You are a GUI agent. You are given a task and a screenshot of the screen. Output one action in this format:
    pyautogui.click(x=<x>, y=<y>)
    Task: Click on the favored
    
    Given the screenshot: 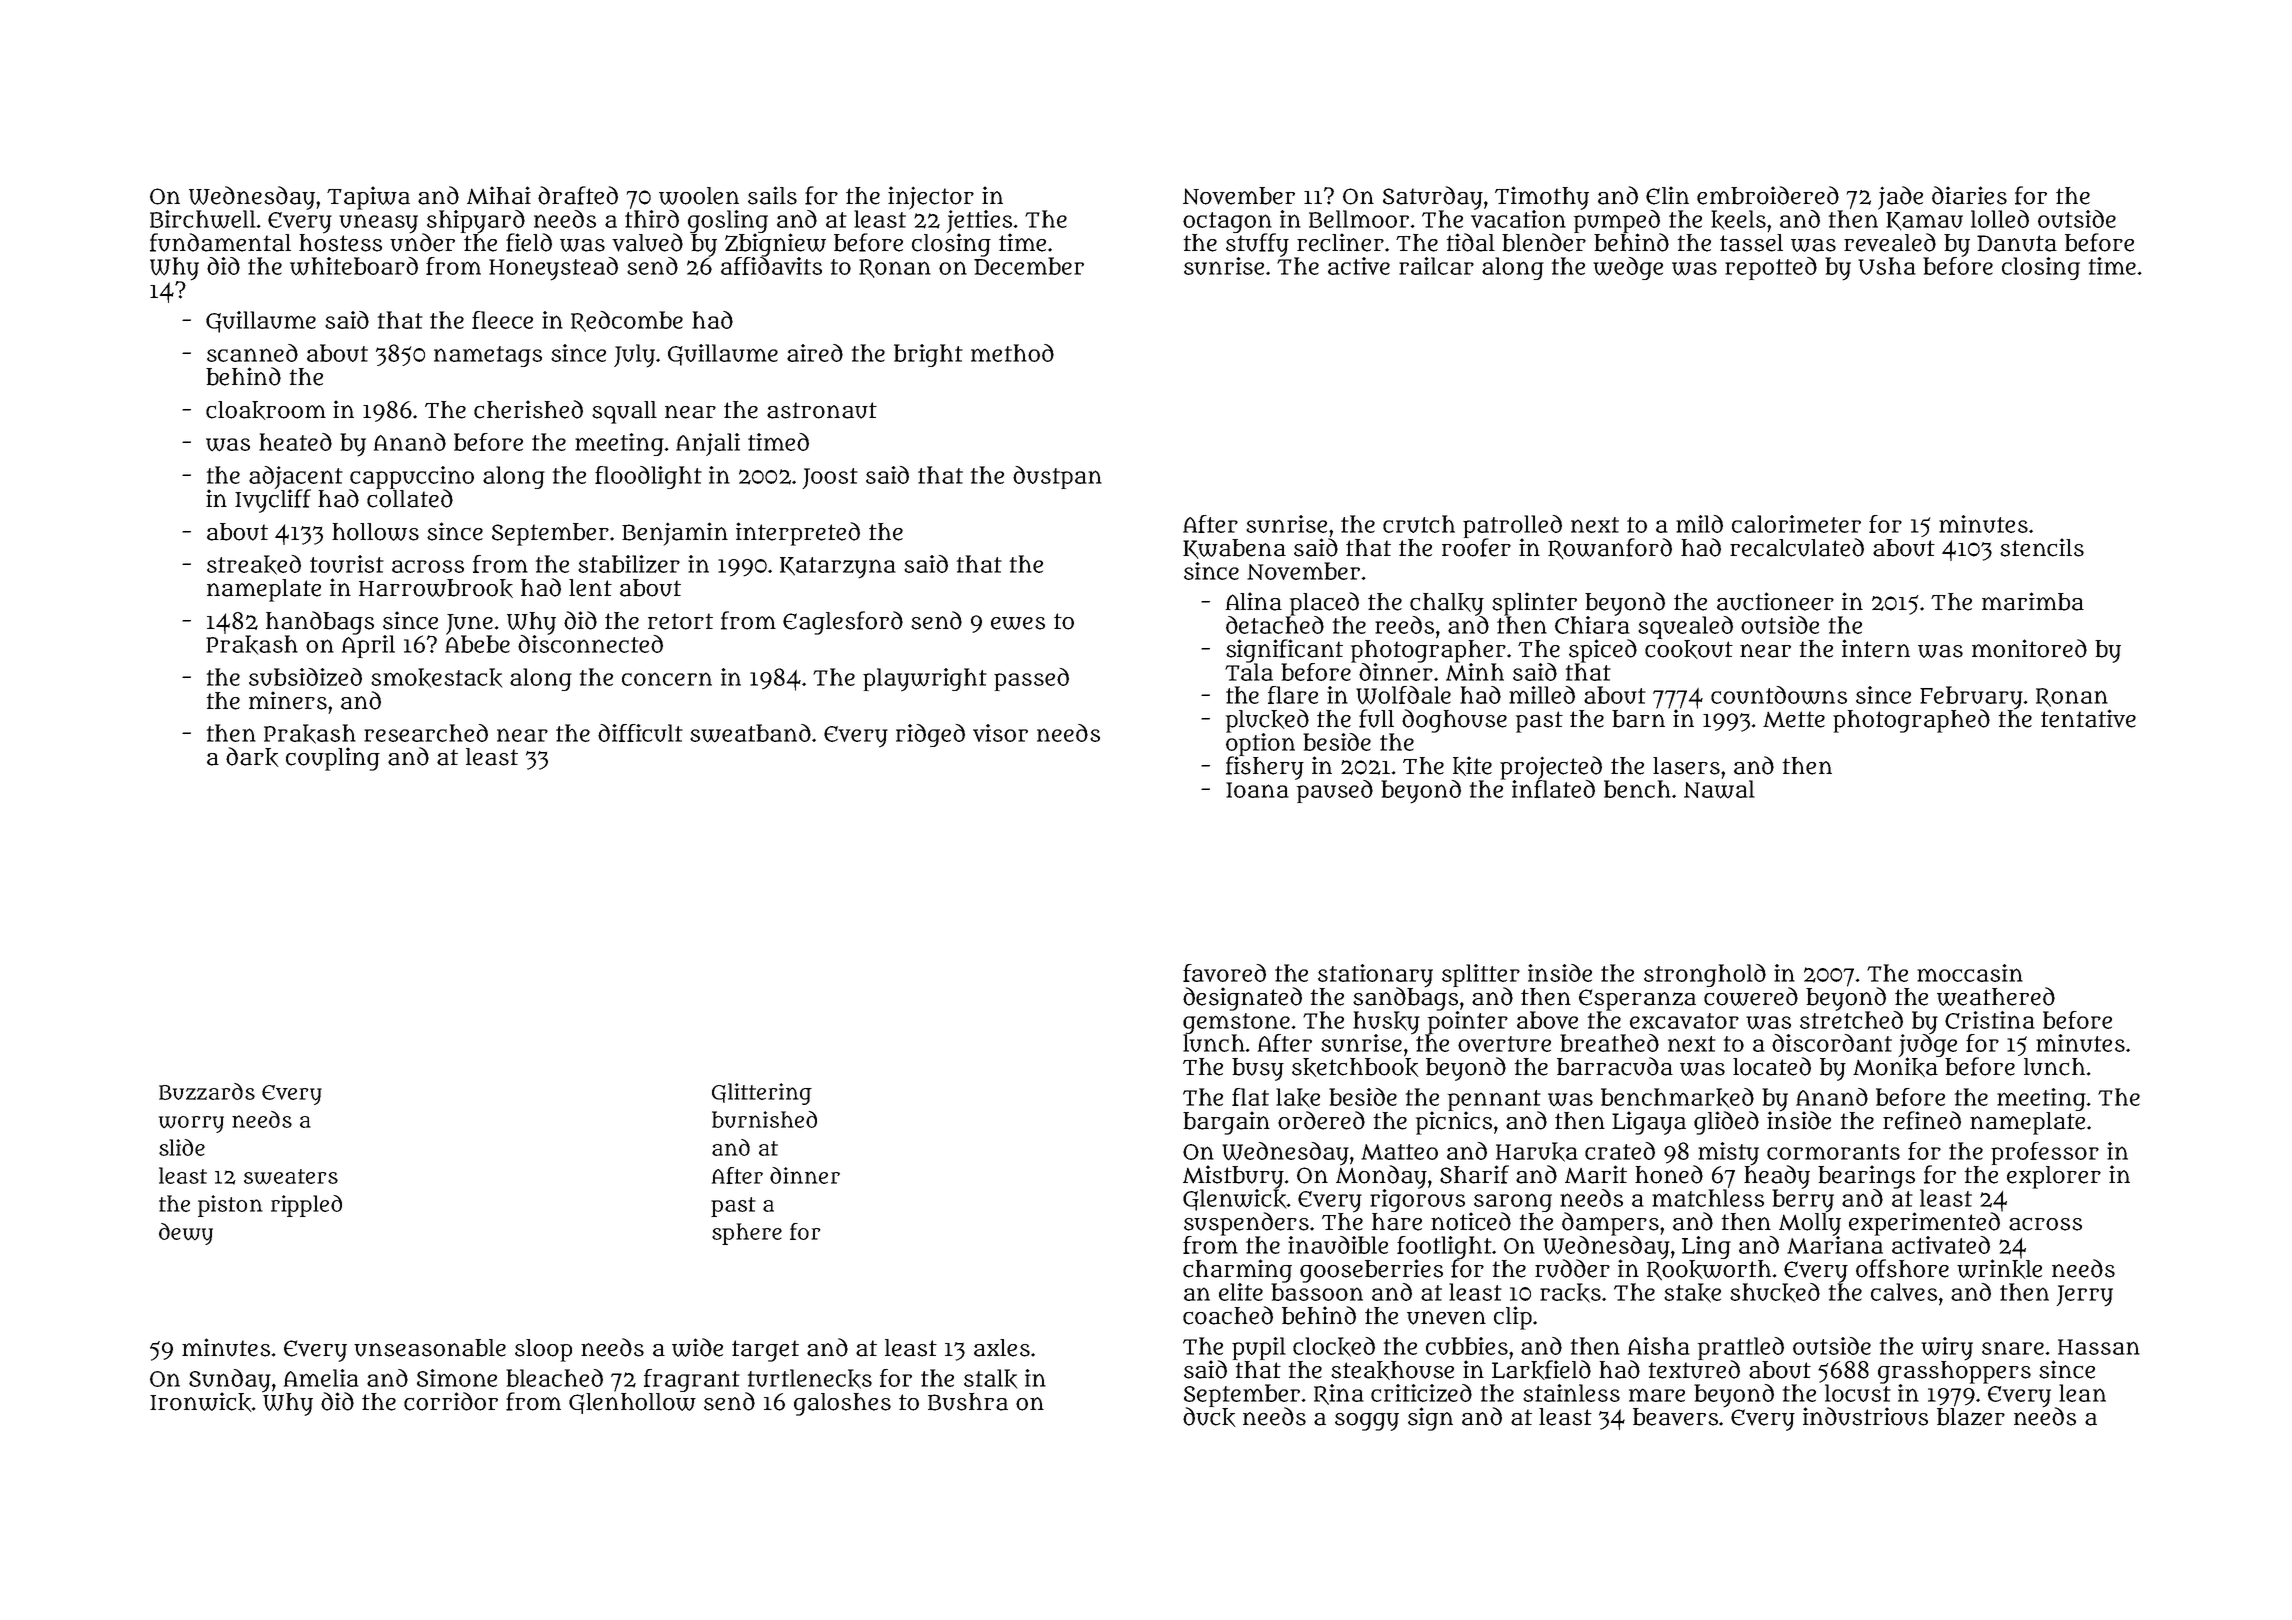 What is the action you would take?
    pyautogui.click(x=1224, y=973)
